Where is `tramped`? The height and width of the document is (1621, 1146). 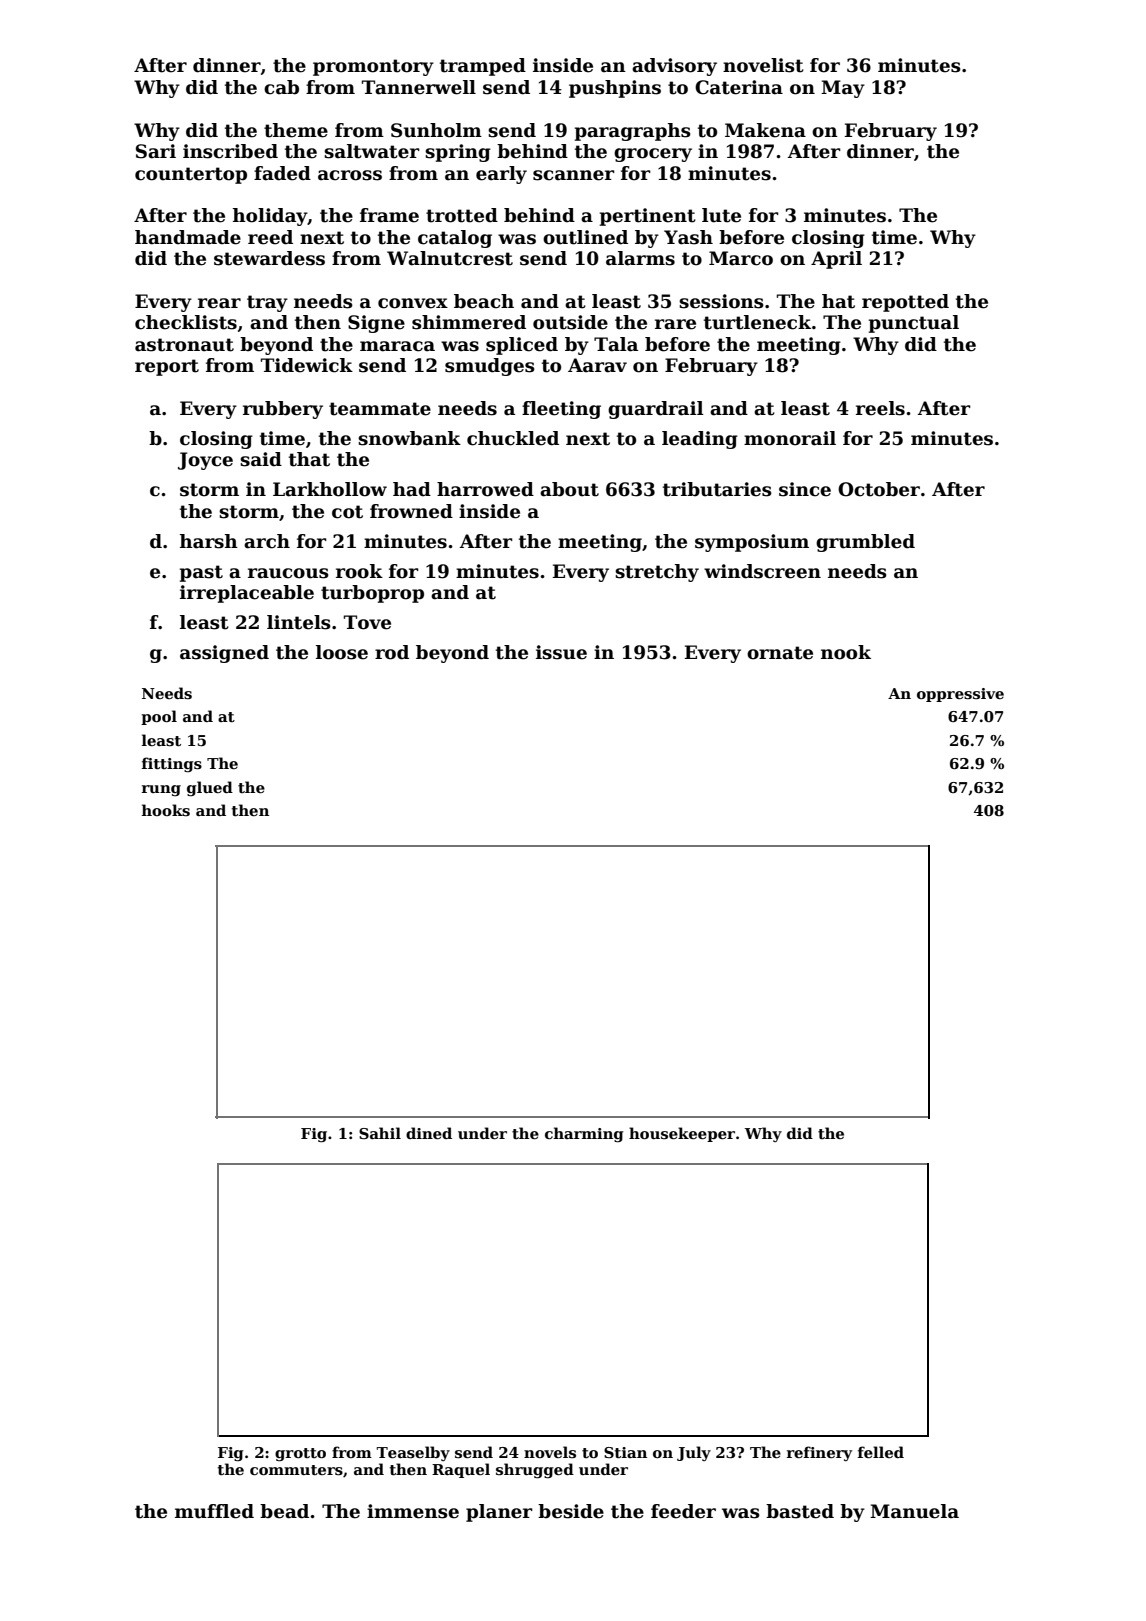
tramped is located at coordinates (483, 67).
